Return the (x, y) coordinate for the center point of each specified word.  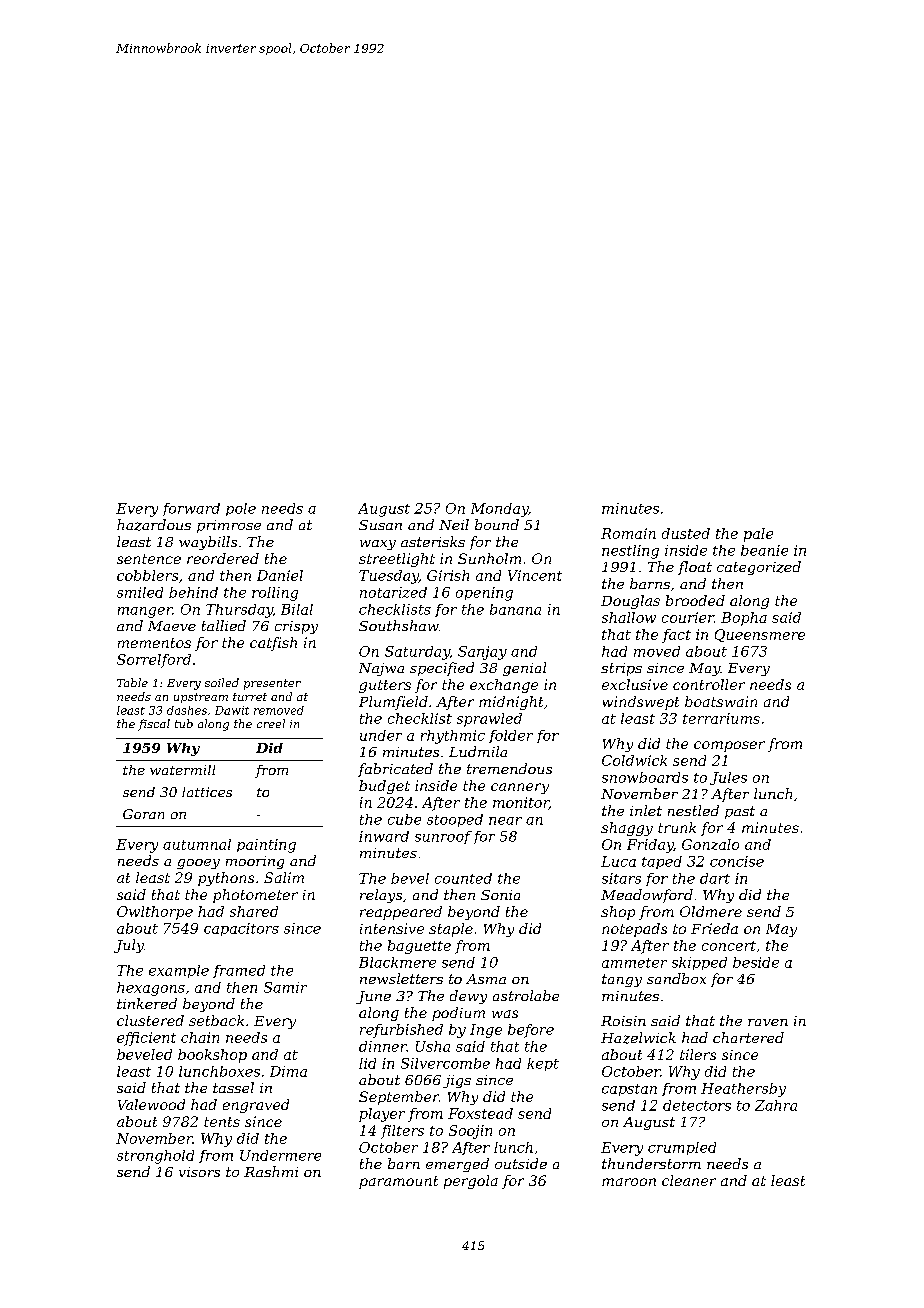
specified (442, 669)
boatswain (721, 701)
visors (199, 1172)
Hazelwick (638, 1038)
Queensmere (760, 635)
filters (402, 1132)
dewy (468, 997)
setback (216, 1020)
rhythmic (453, 737)
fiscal (154, 725)
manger (145, 612)
